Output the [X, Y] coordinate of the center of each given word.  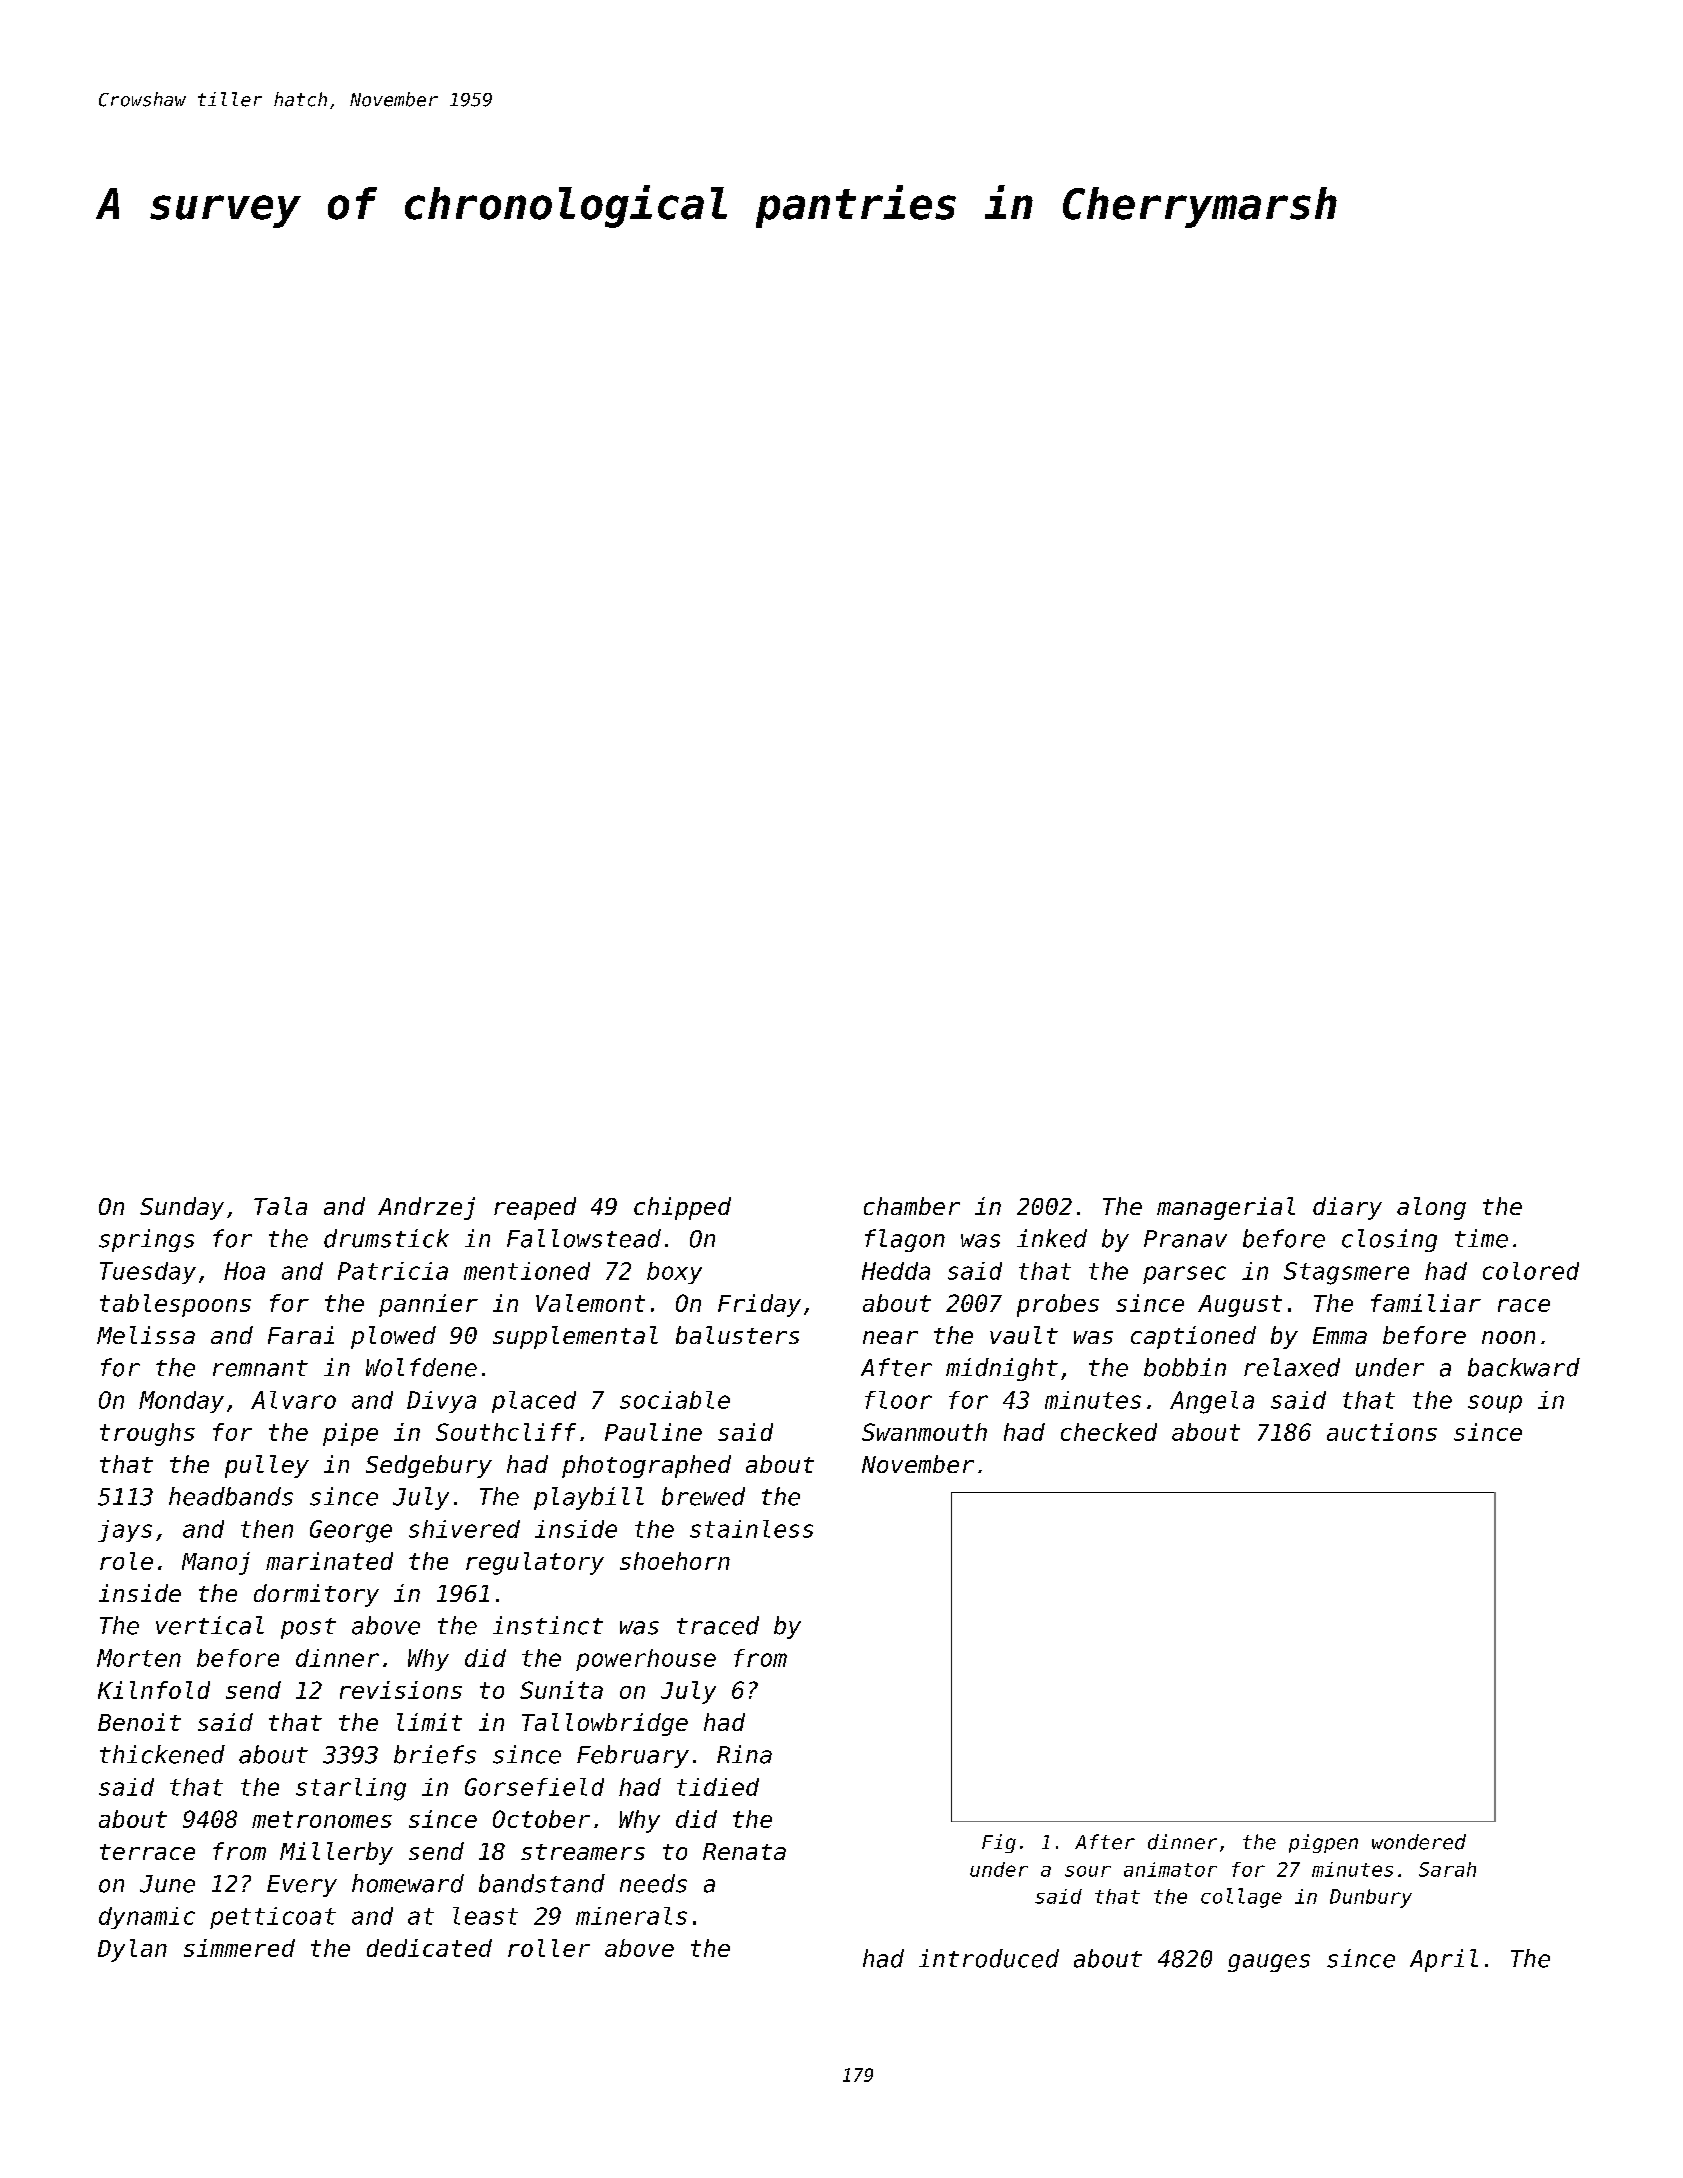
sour [1088, 1871]
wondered [1419, 1842]
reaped [535, 1208]
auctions [1382, 1432]
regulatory [535, 1563]
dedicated [429, 1948]
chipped [682, 1208]
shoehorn [675, 1561]
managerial [1226, 1208]
